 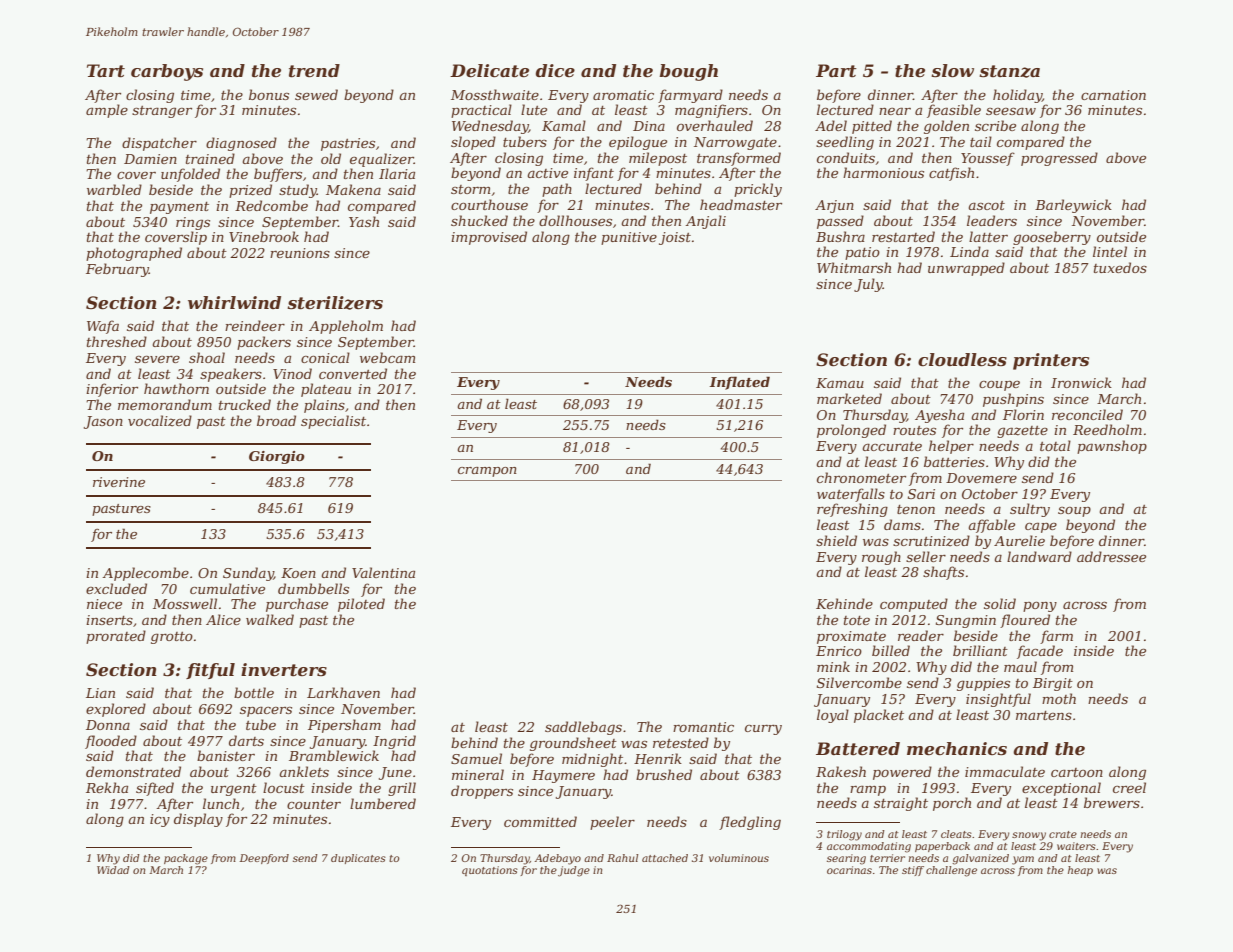 What do you see at coordinates (547, 173) in the image?
I see `active` at bounding box center [547, 173].
